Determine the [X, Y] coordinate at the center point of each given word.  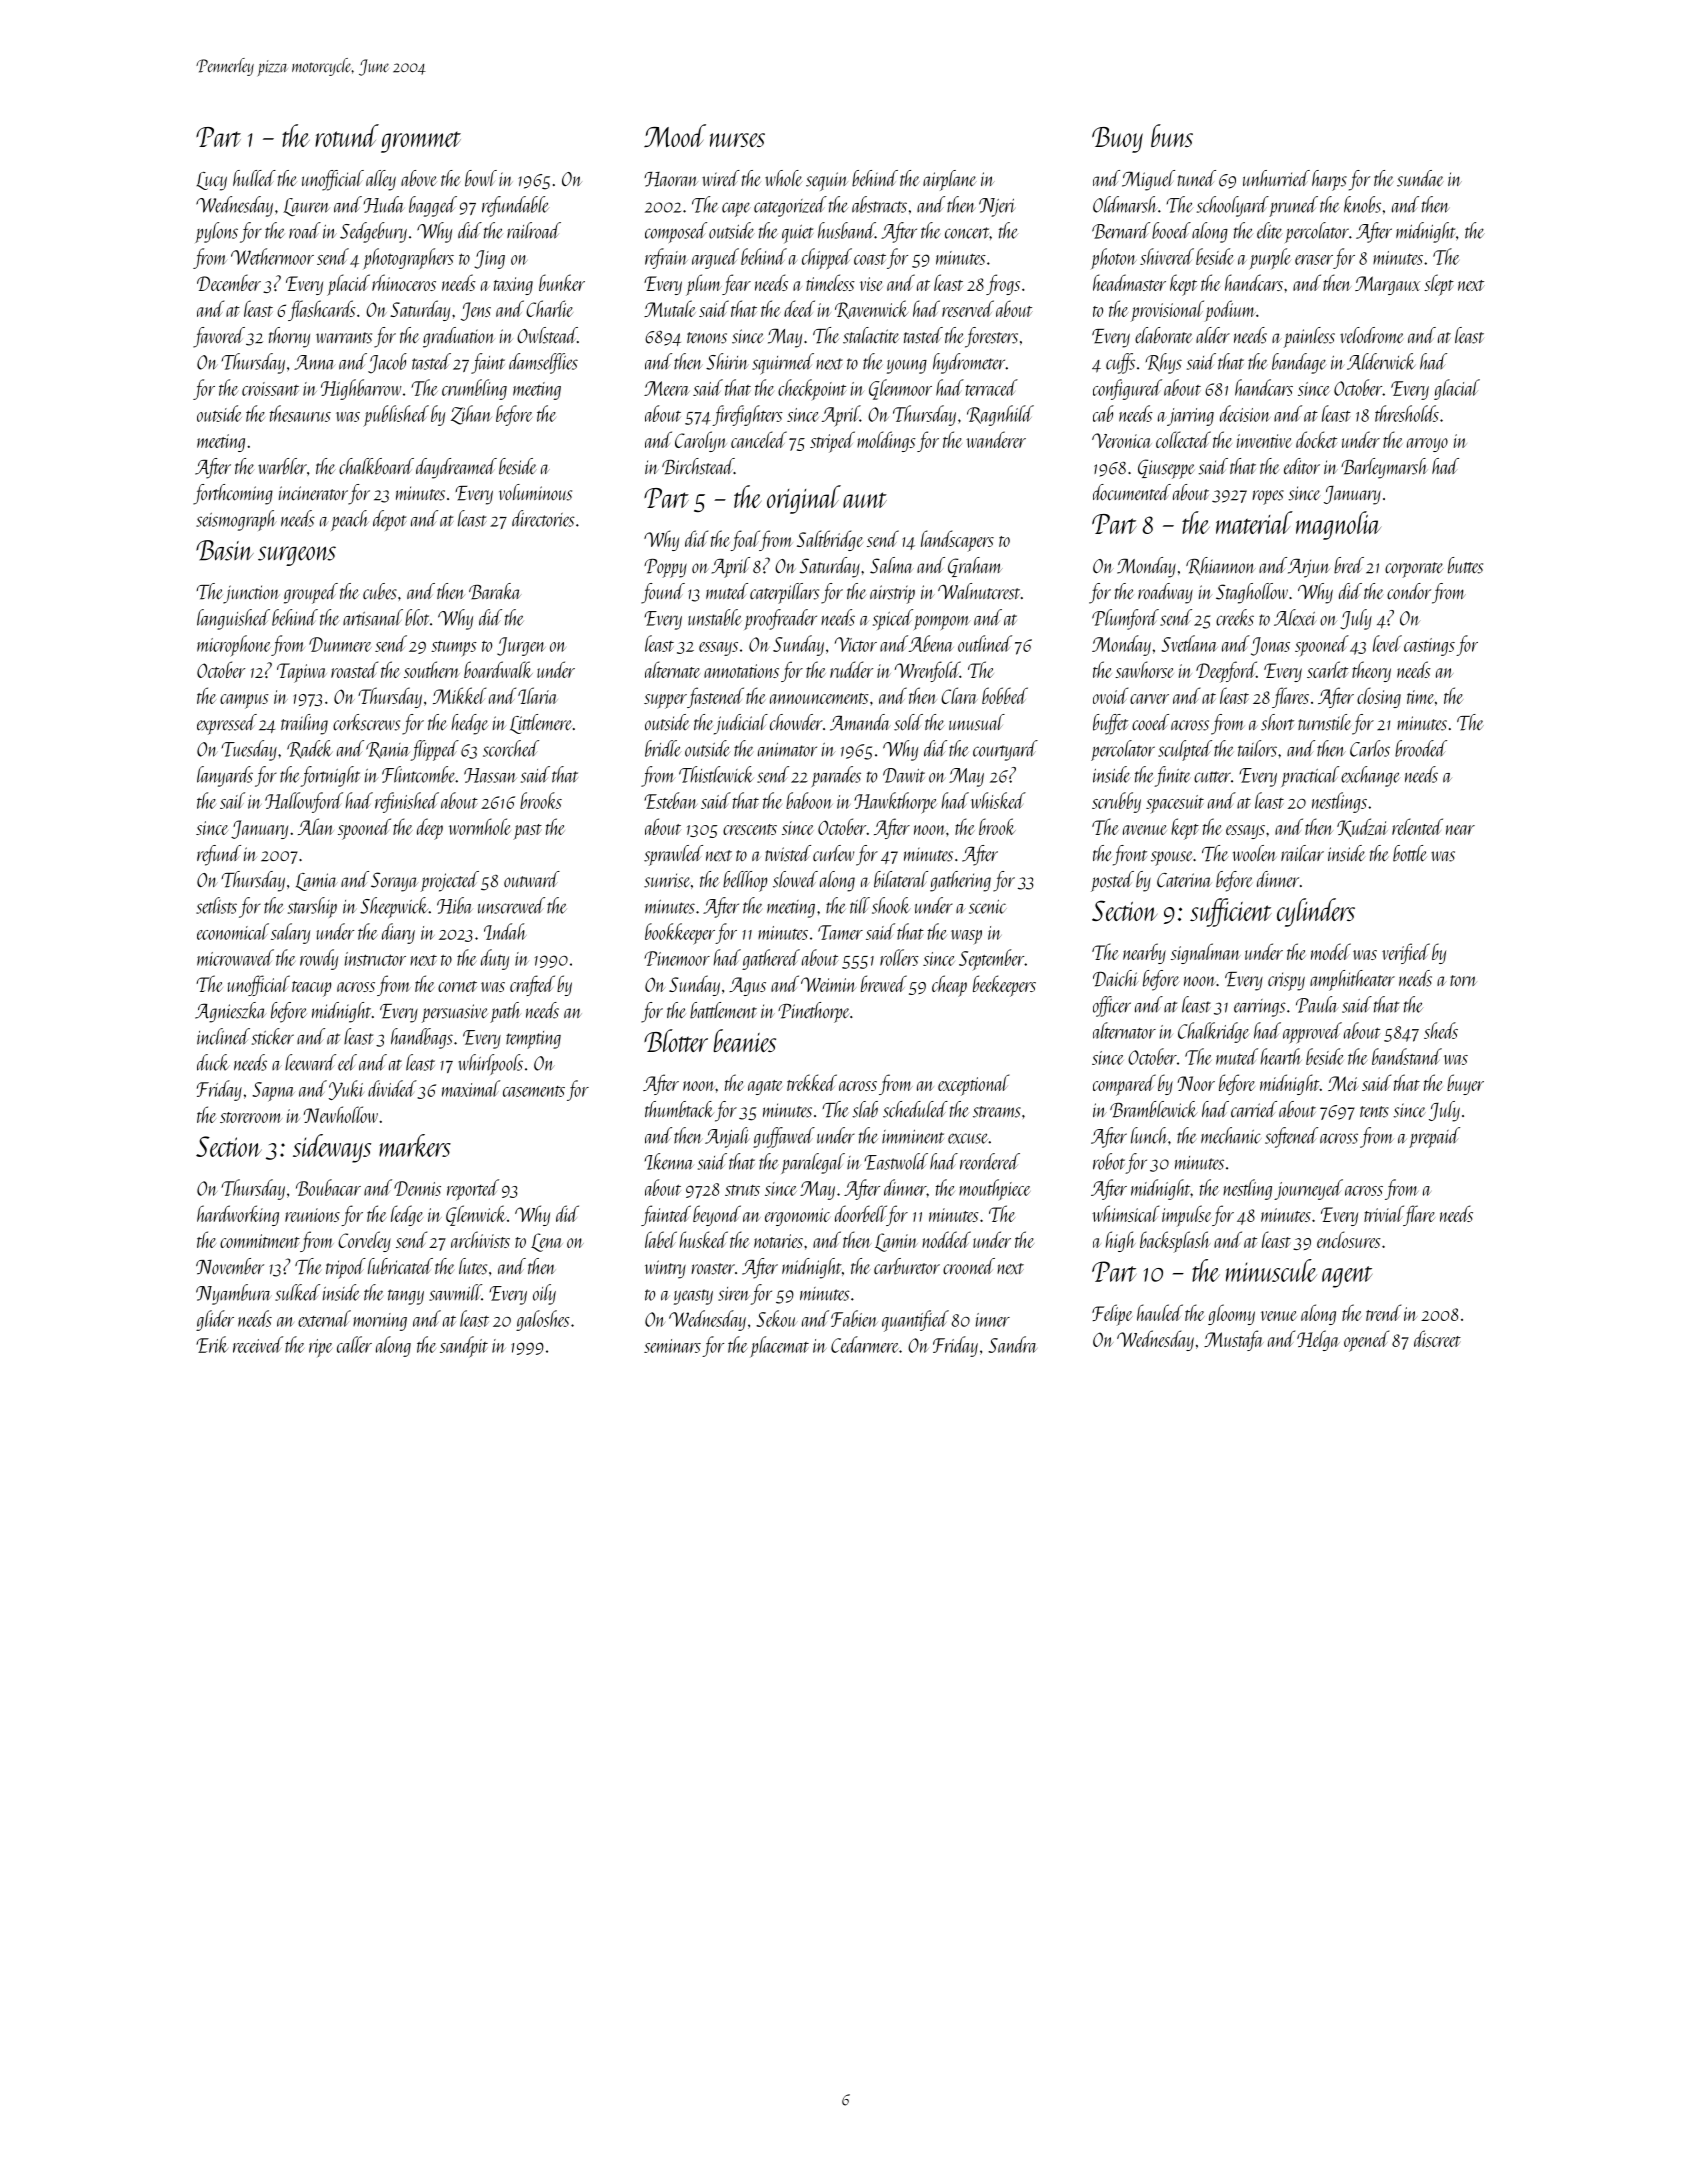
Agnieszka [230, 1012]
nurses [737, 140]
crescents [750, 829]
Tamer [840, 932]
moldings [886, 441]
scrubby [1116, 802]
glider [215, 1320]
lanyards [225, 776]
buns [1172, 135]
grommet [421, 142]
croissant [270, 389]
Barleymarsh [1384, 468]
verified [1406, 953]
